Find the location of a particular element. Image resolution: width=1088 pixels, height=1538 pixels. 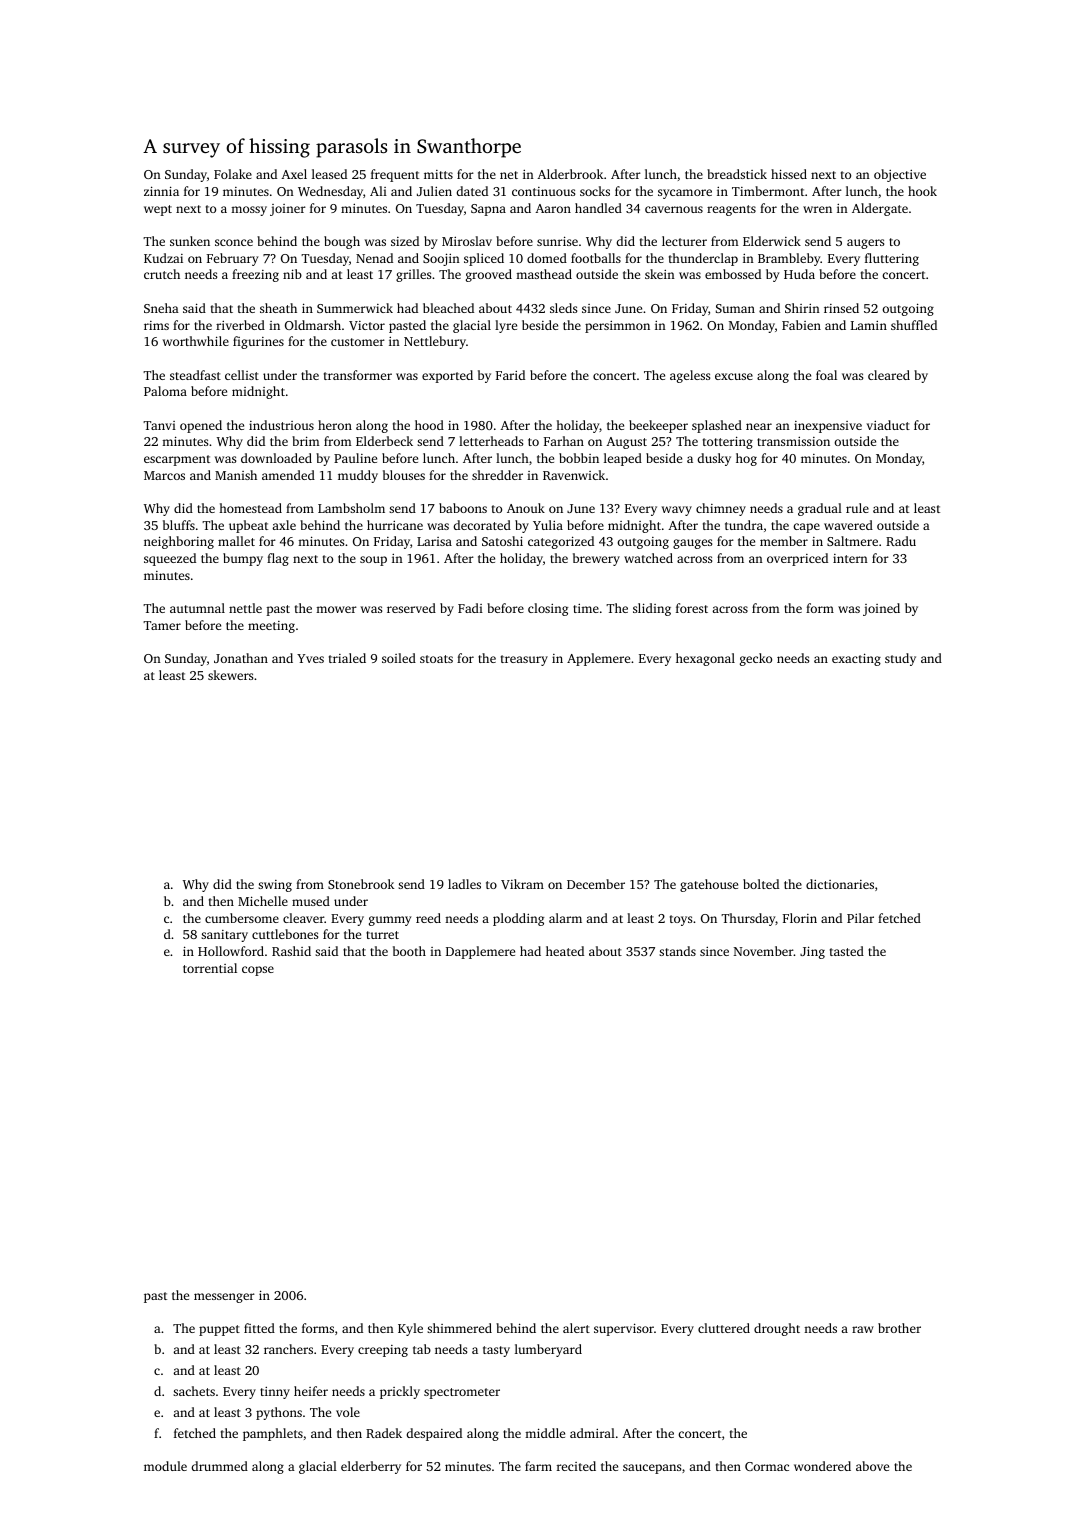

Sapna is located at coordinates (488, 210).
